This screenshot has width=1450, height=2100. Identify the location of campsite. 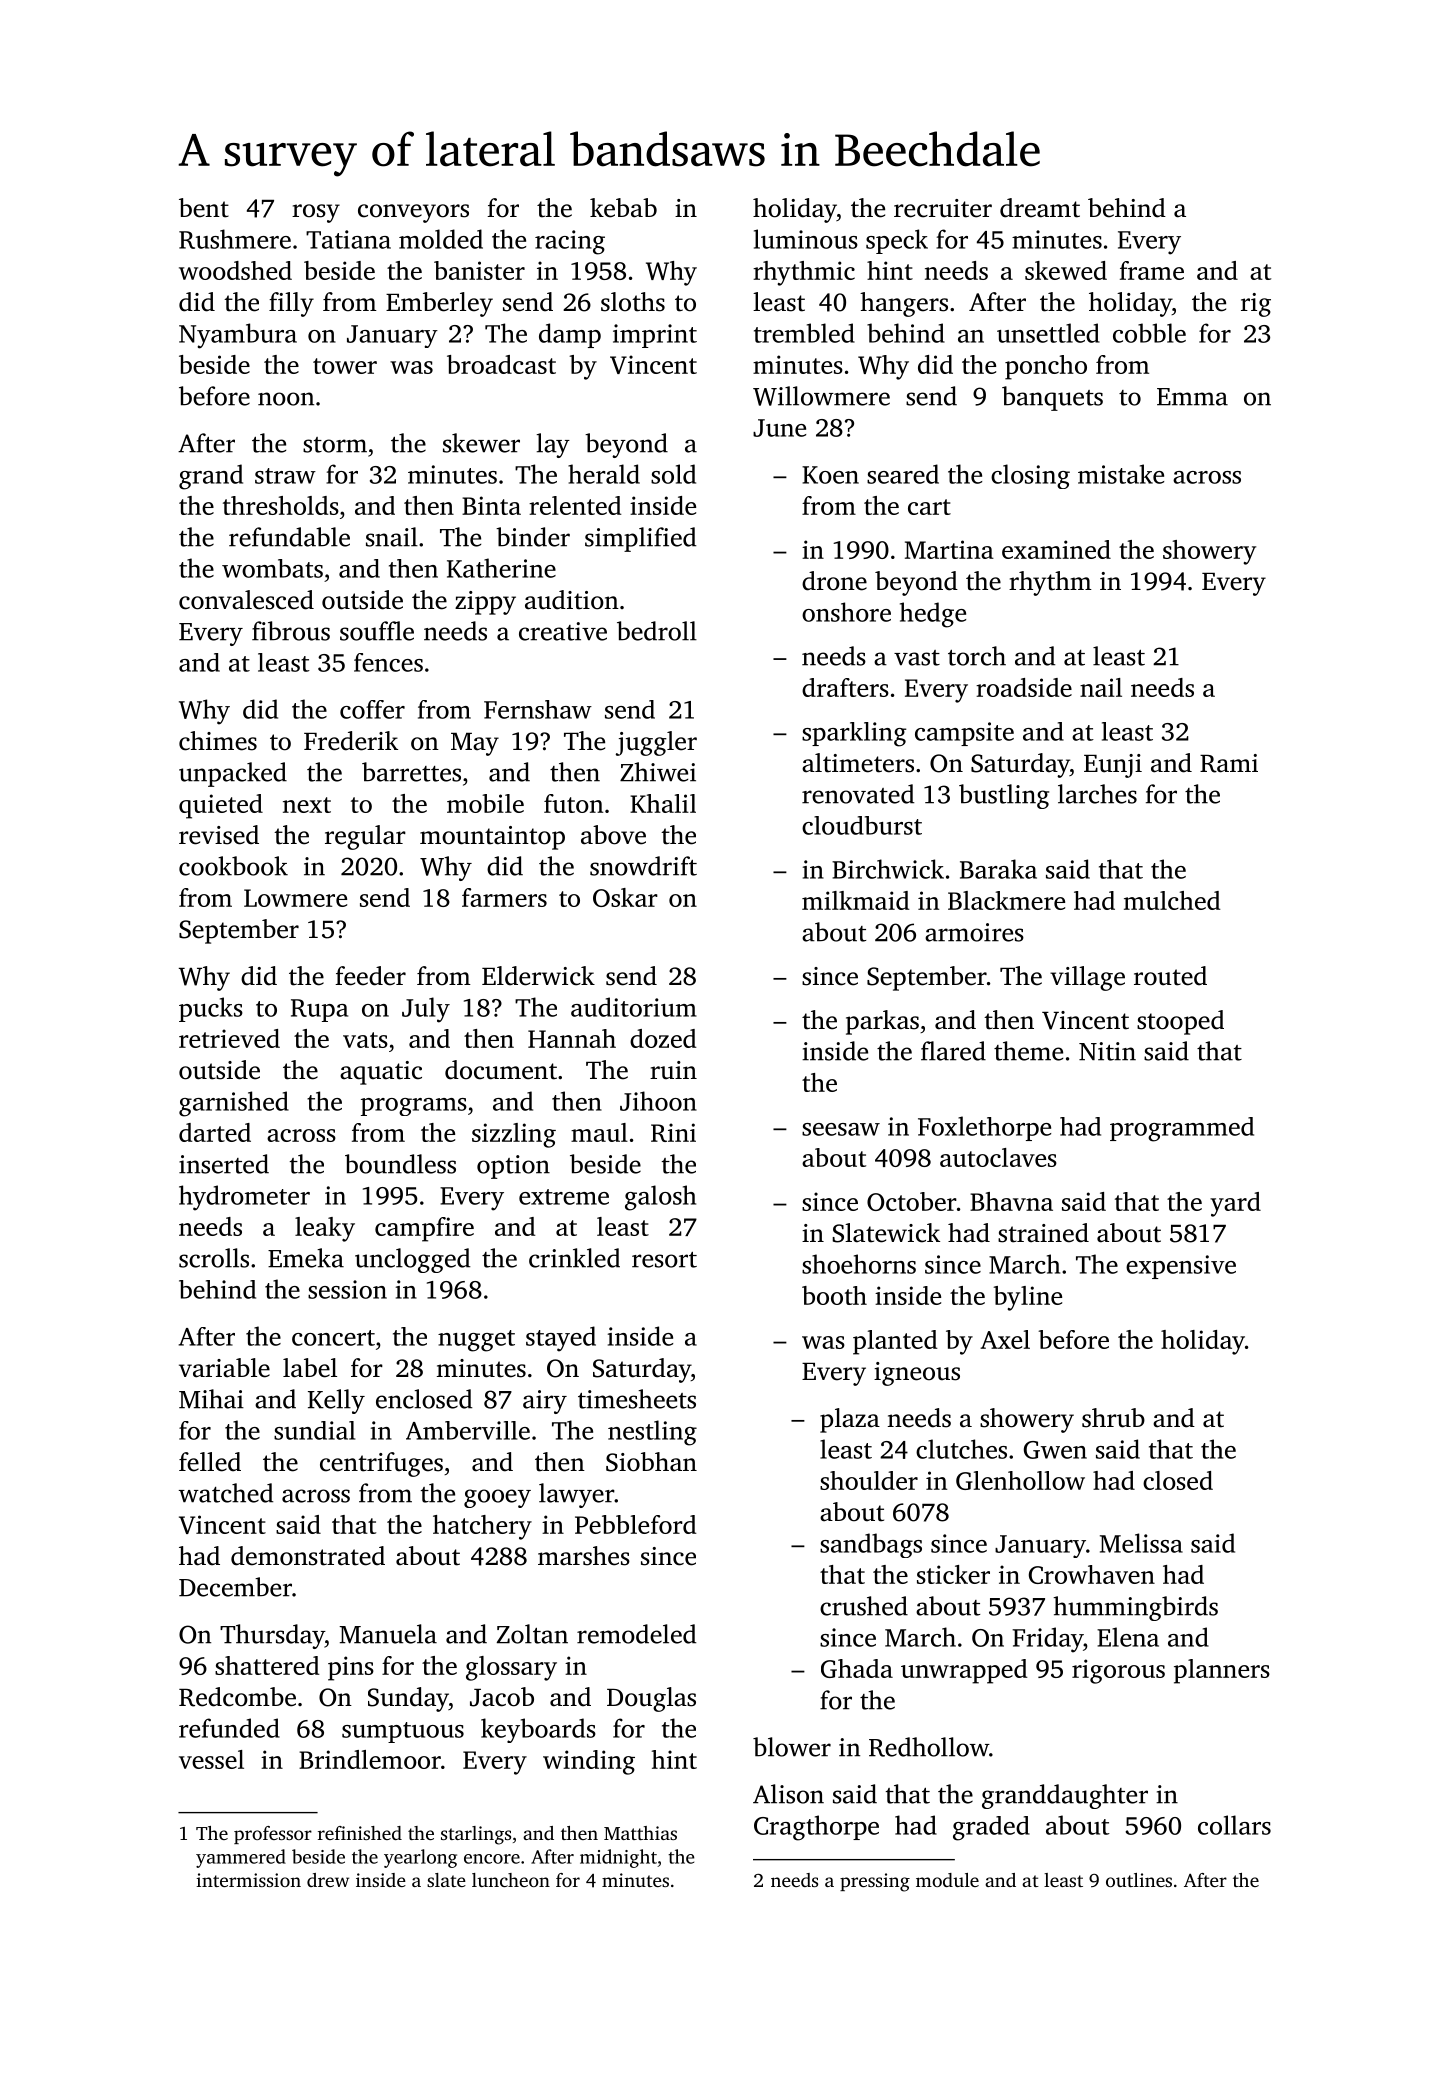
(964, 734).
